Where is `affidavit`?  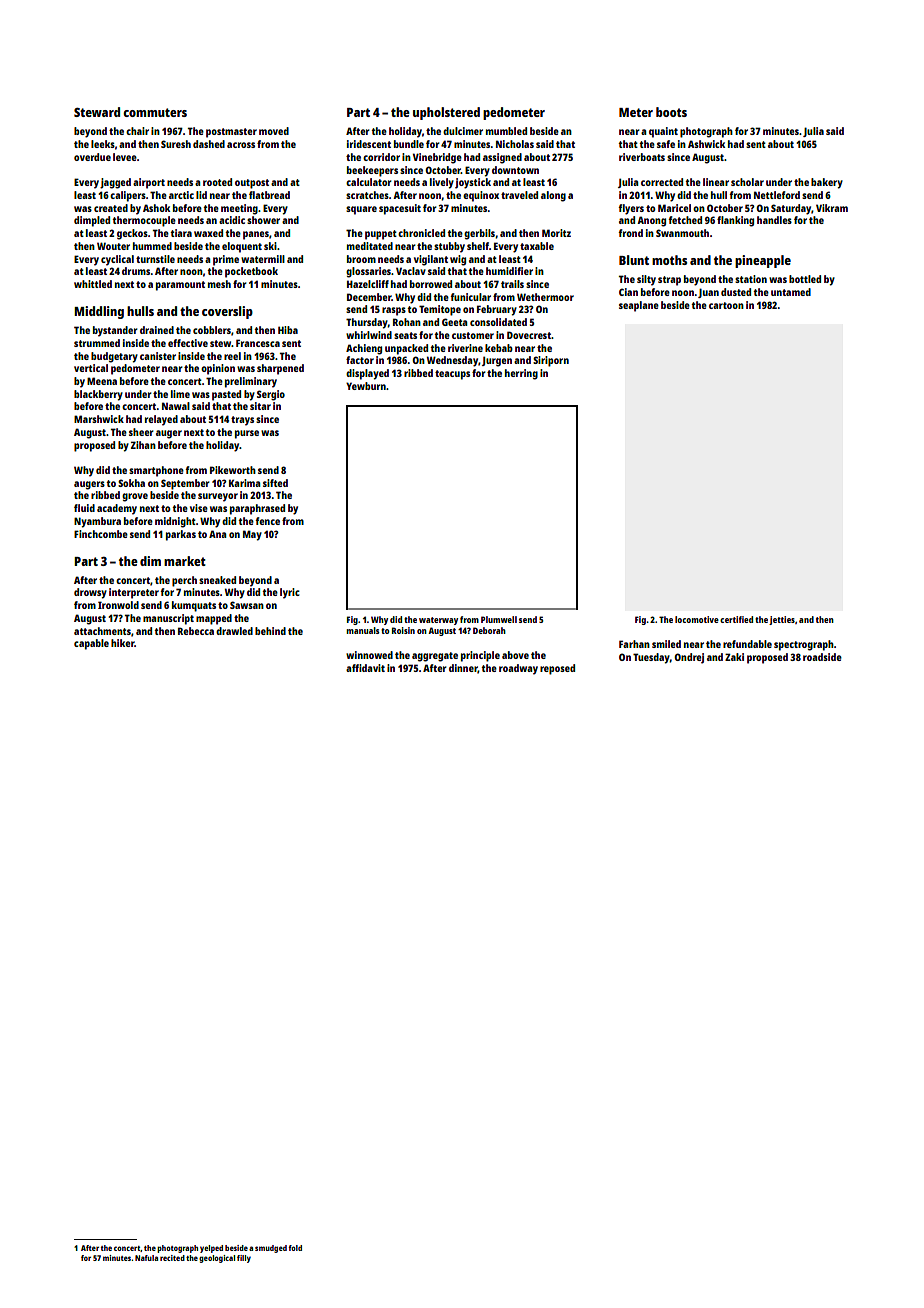 affidavit is located at coordinates (365, 668).
